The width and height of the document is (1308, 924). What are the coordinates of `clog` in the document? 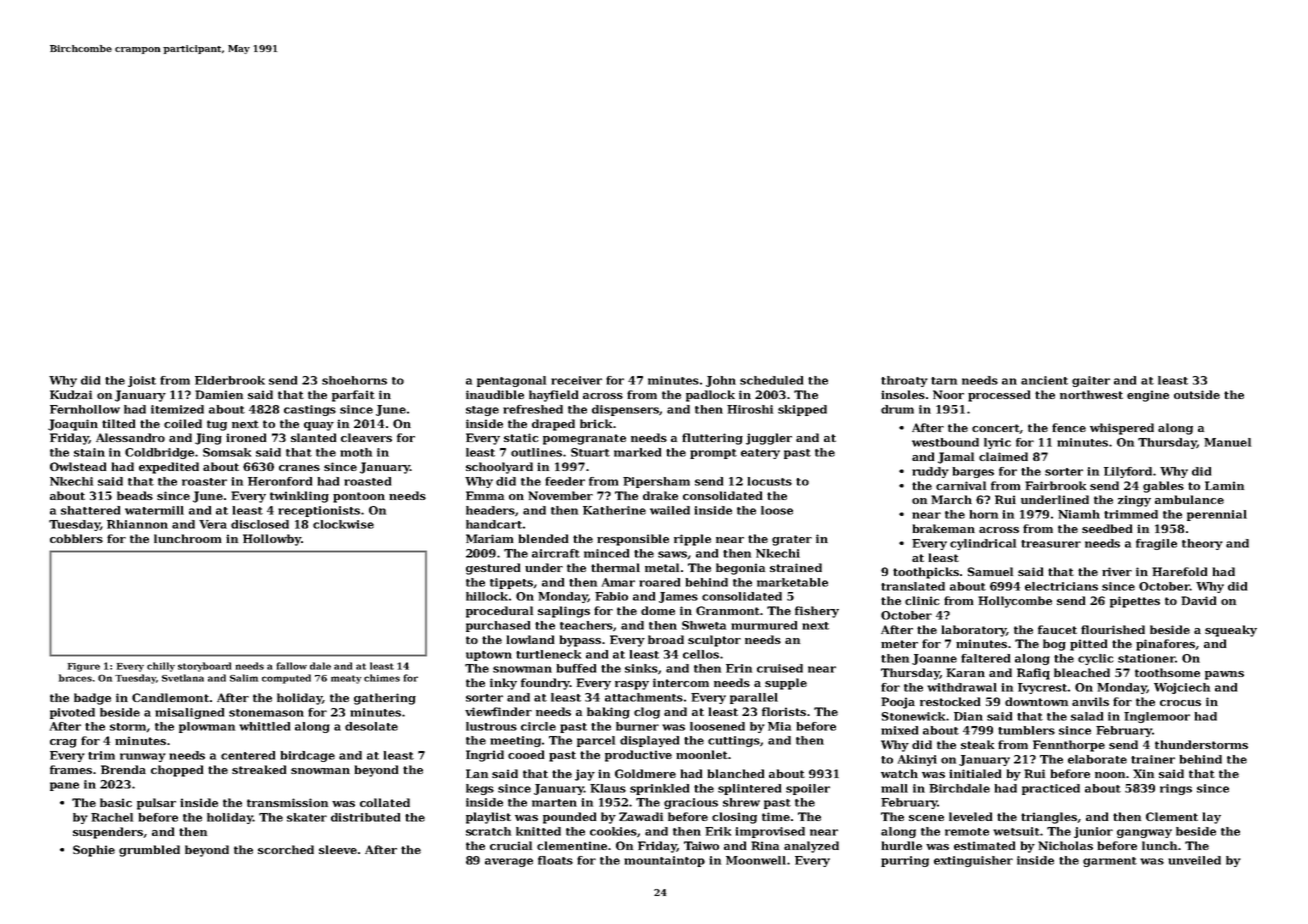 It's located at (647, 713).
